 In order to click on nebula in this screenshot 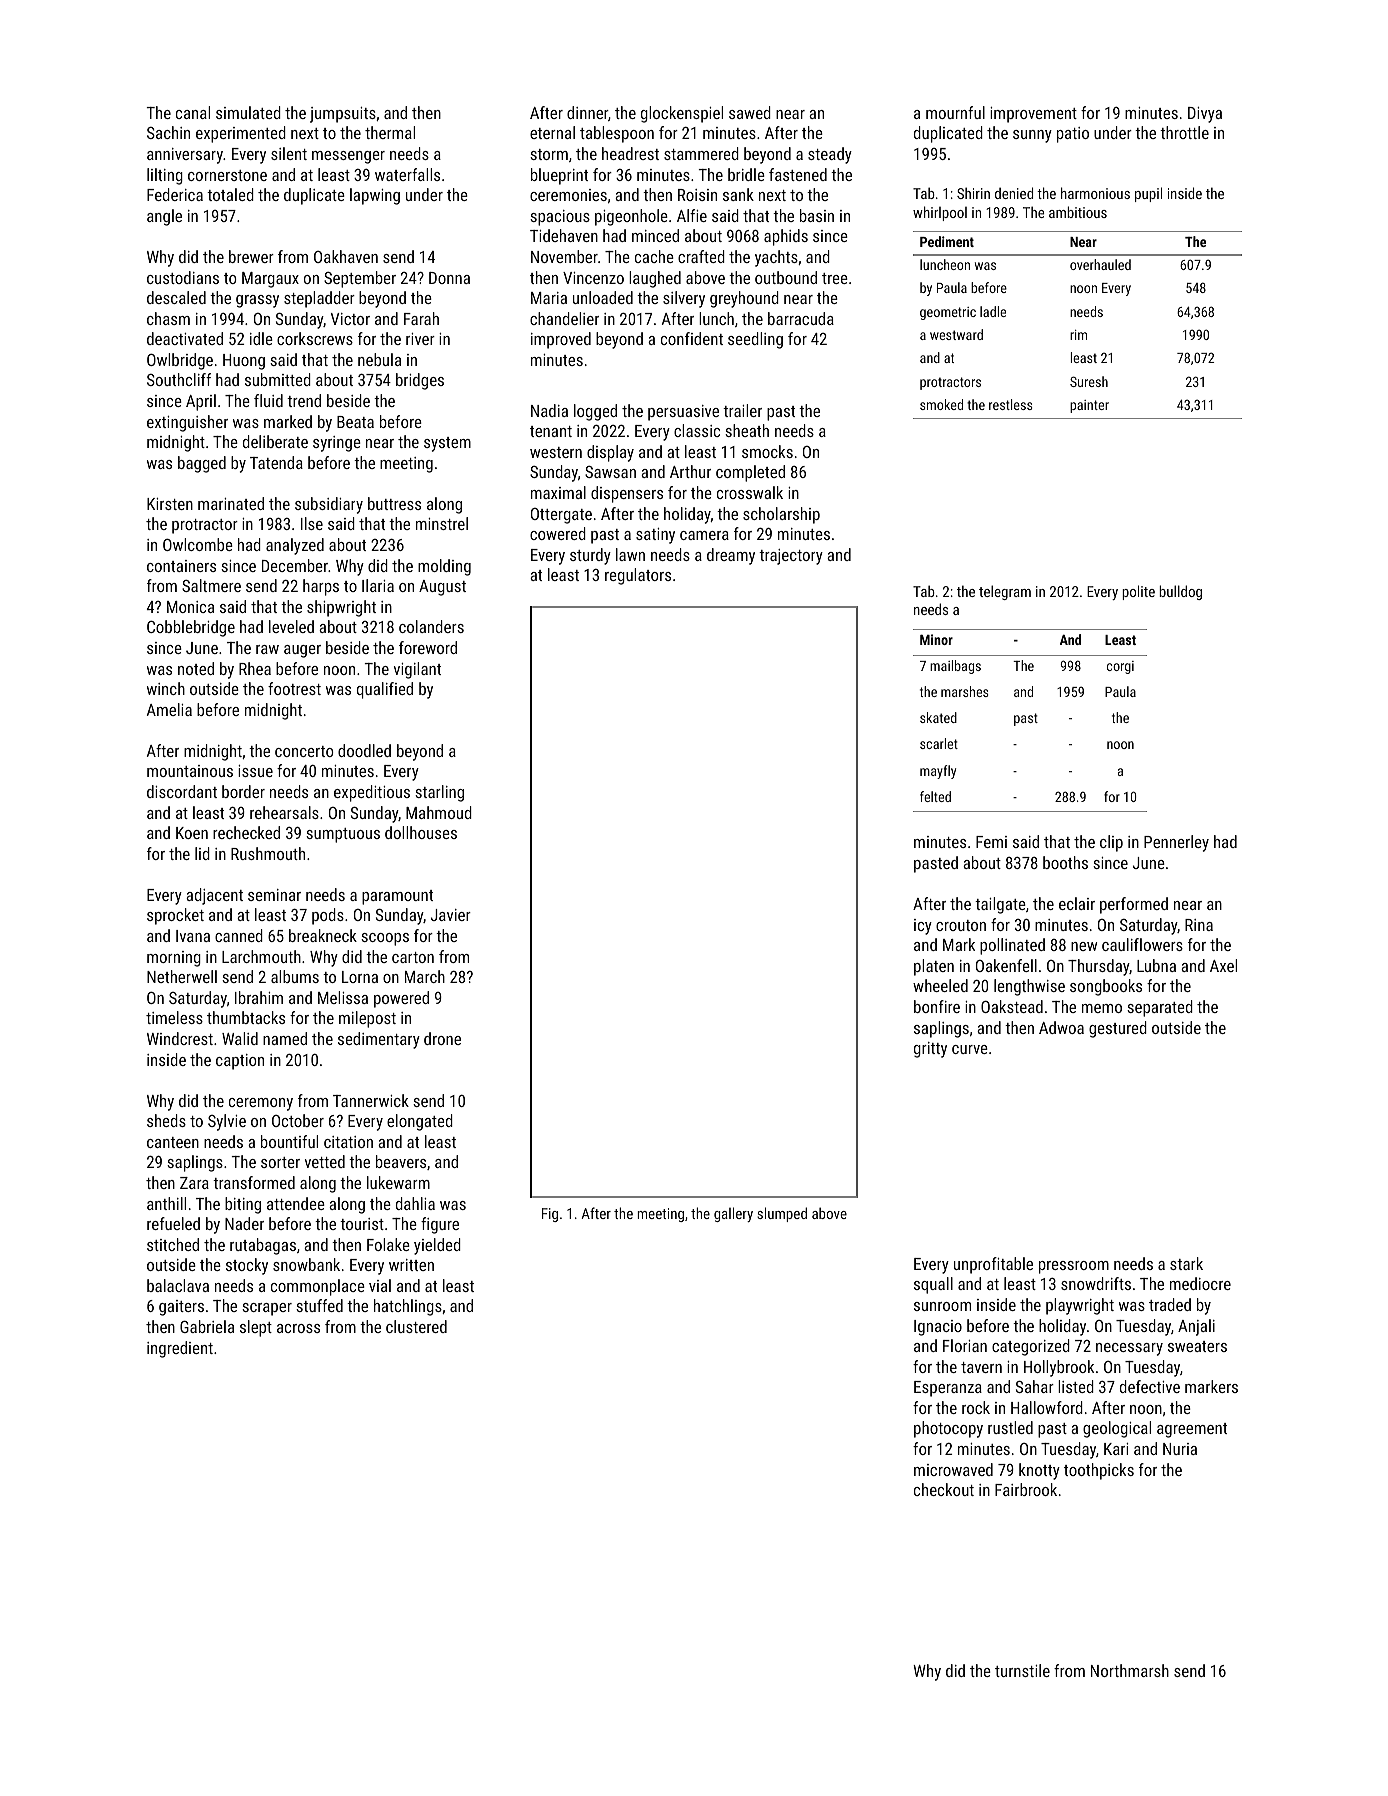, I will do `click(379, 359)`.
